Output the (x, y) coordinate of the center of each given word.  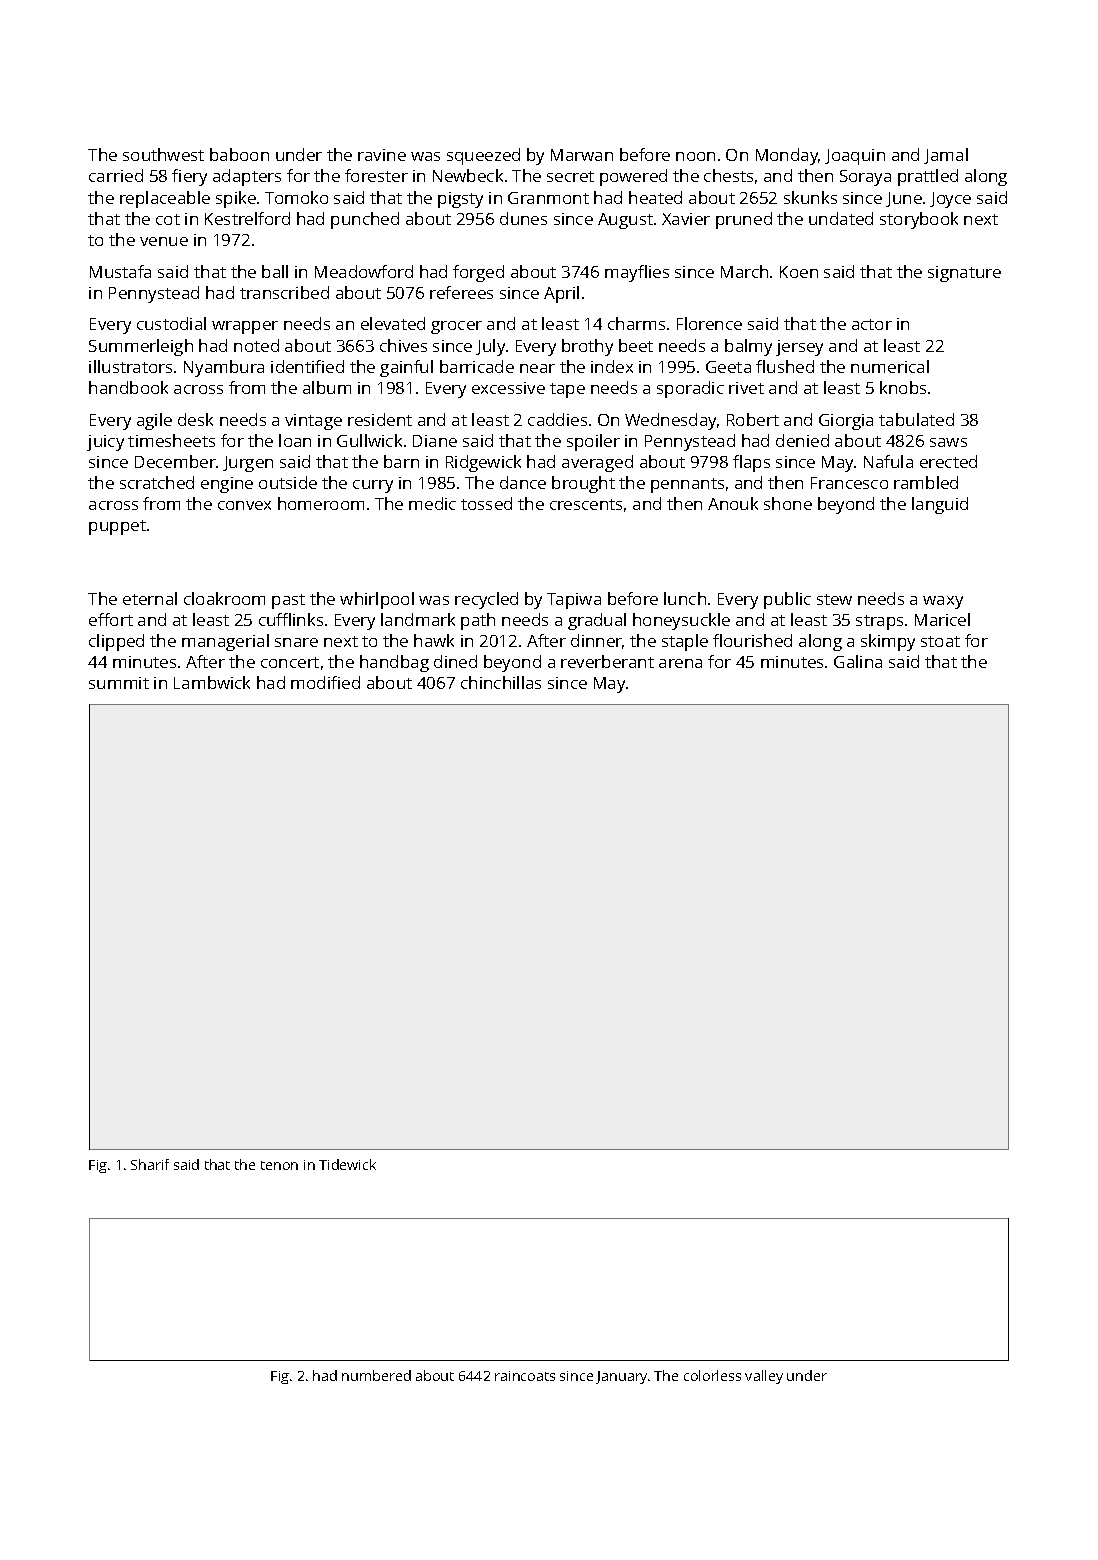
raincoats (525, 1376)
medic (432, 503)
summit (119, 683)
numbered (376, 1375)
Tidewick (347, 1164)
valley (764, 1377)
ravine (382, 155)
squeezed (483, 156)
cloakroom (224, 598)
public (787, 600)
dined (455, 661)
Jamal (946, 156)
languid (940, 505)
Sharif (150, 1164)
